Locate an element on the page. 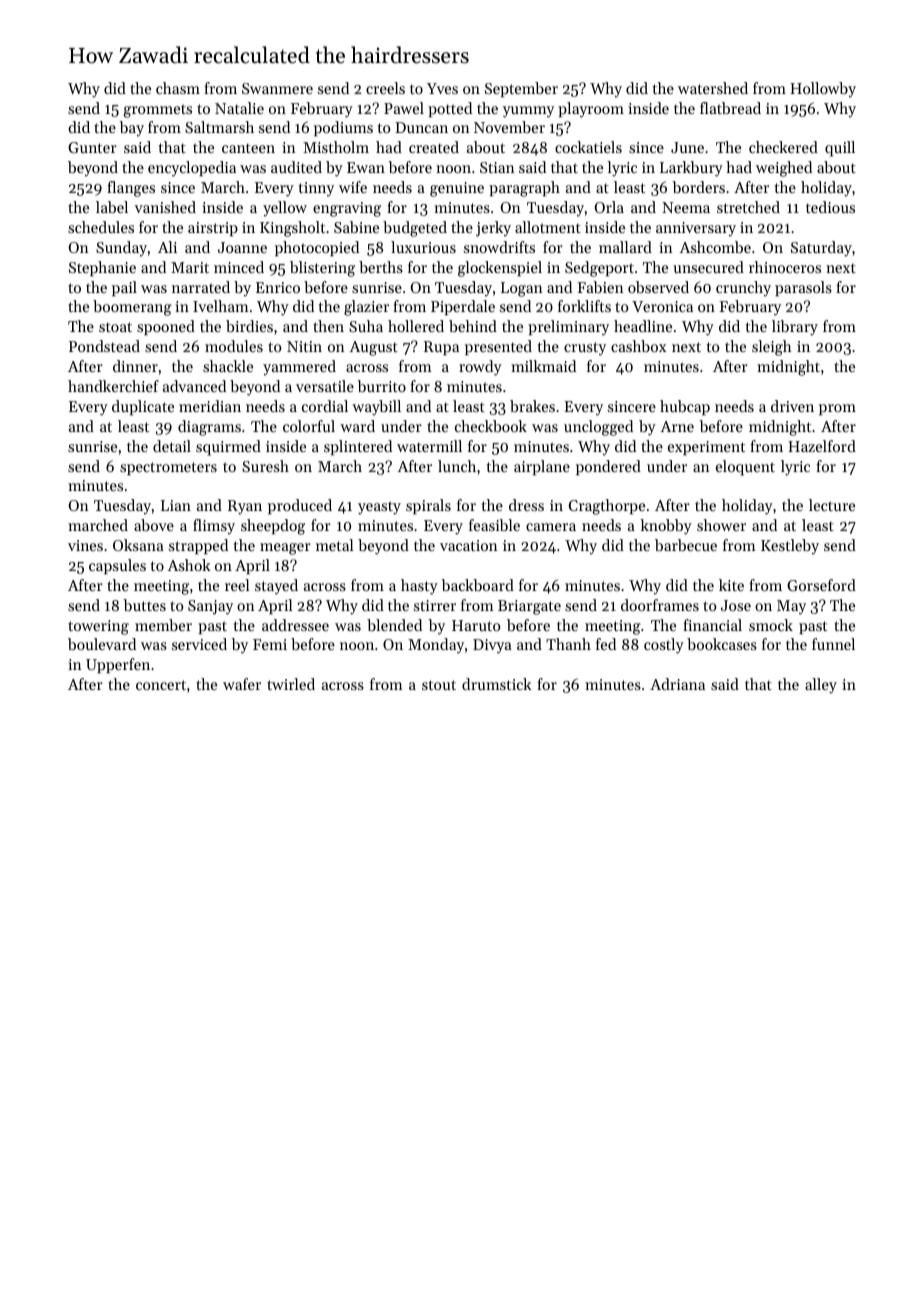  September is located at coordinates (521, 89).
